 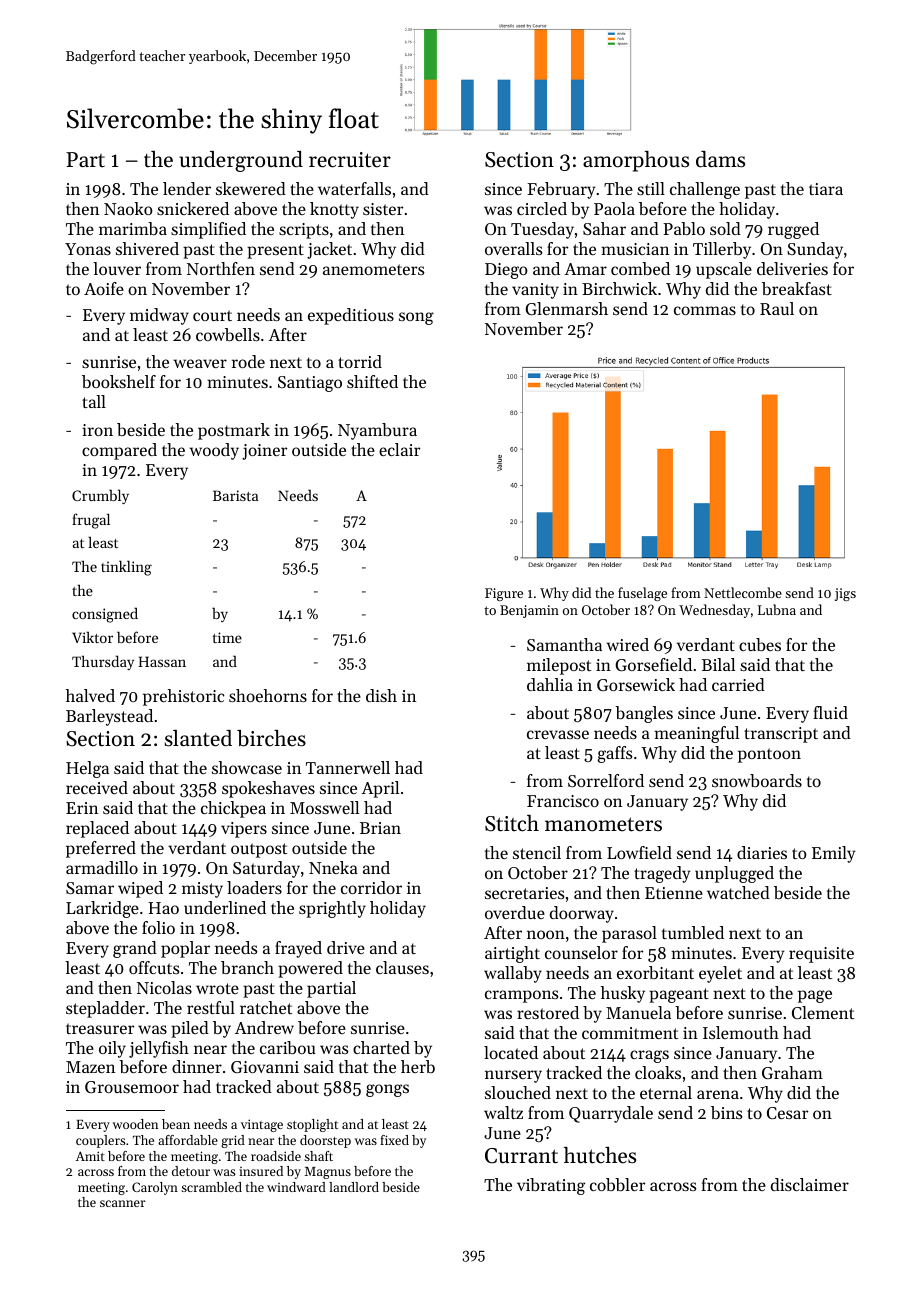 I want to click on stepladder, so click(x=105, y=1009).
